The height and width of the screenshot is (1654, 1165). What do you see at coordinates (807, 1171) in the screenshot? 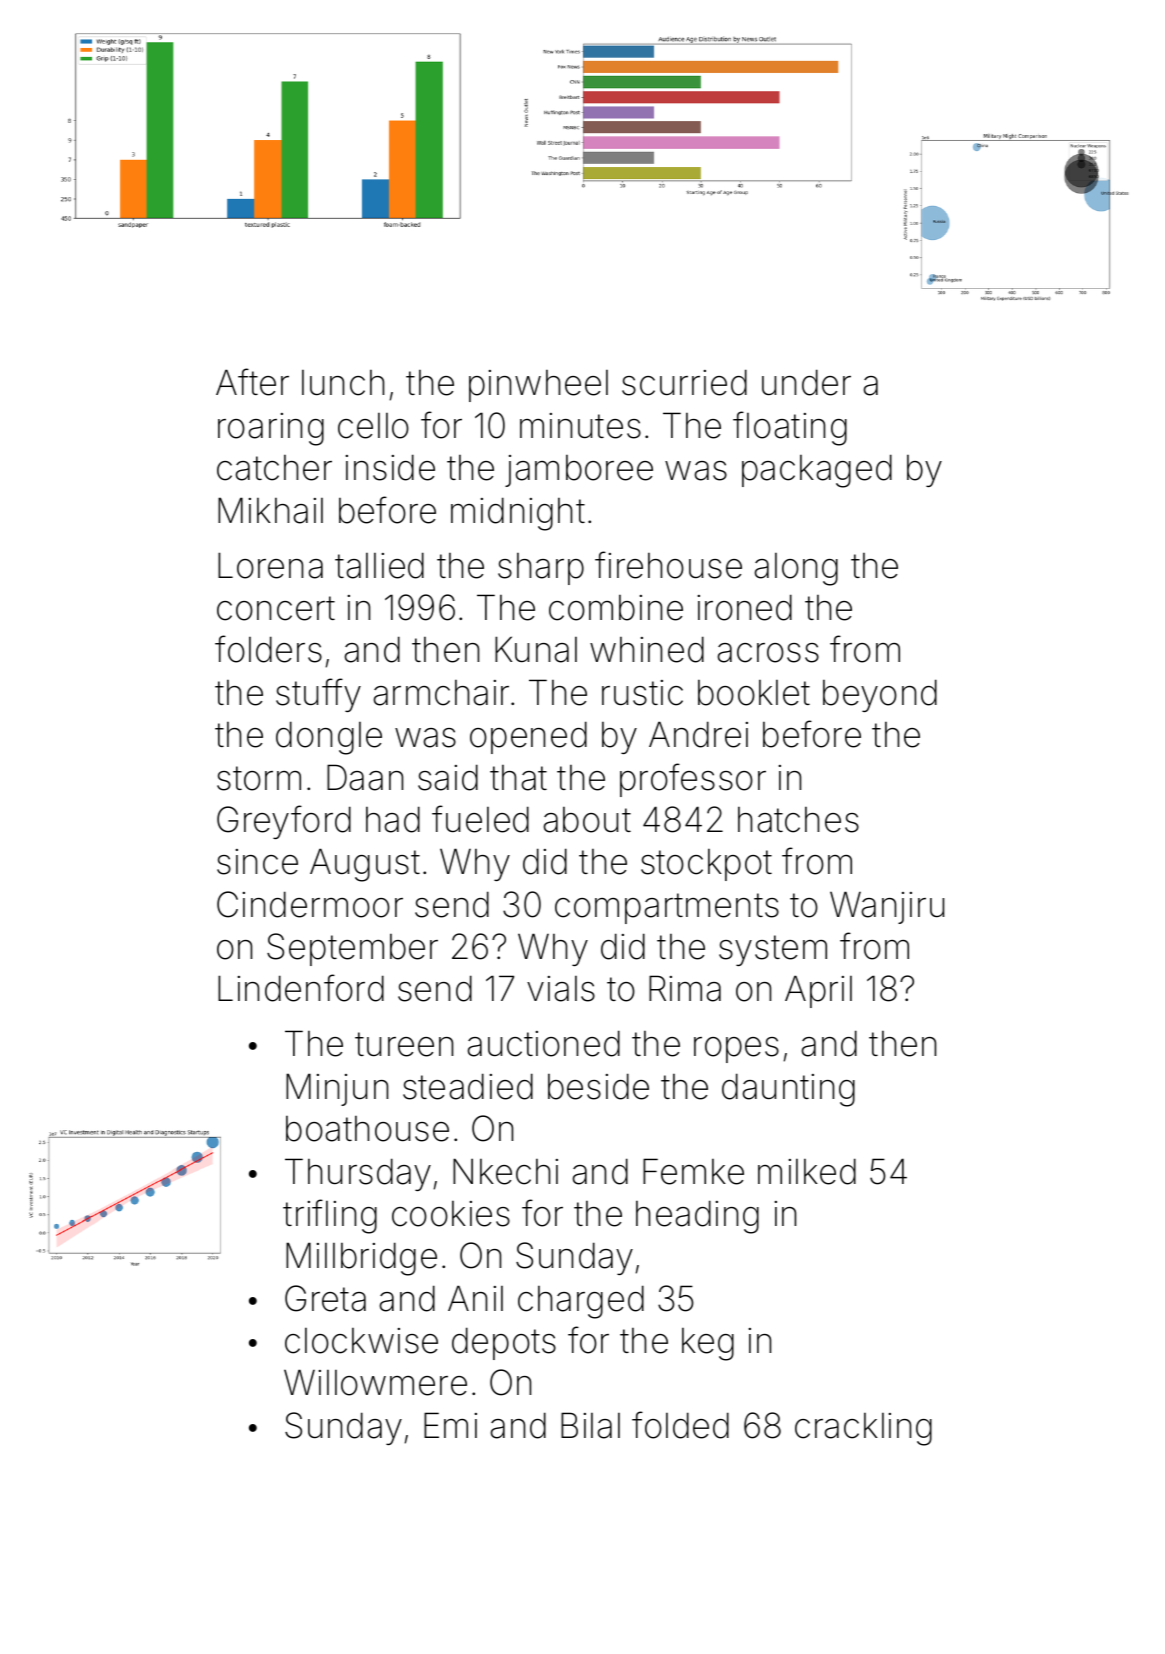
I see `milked` at bounding box center [807, 1171].
